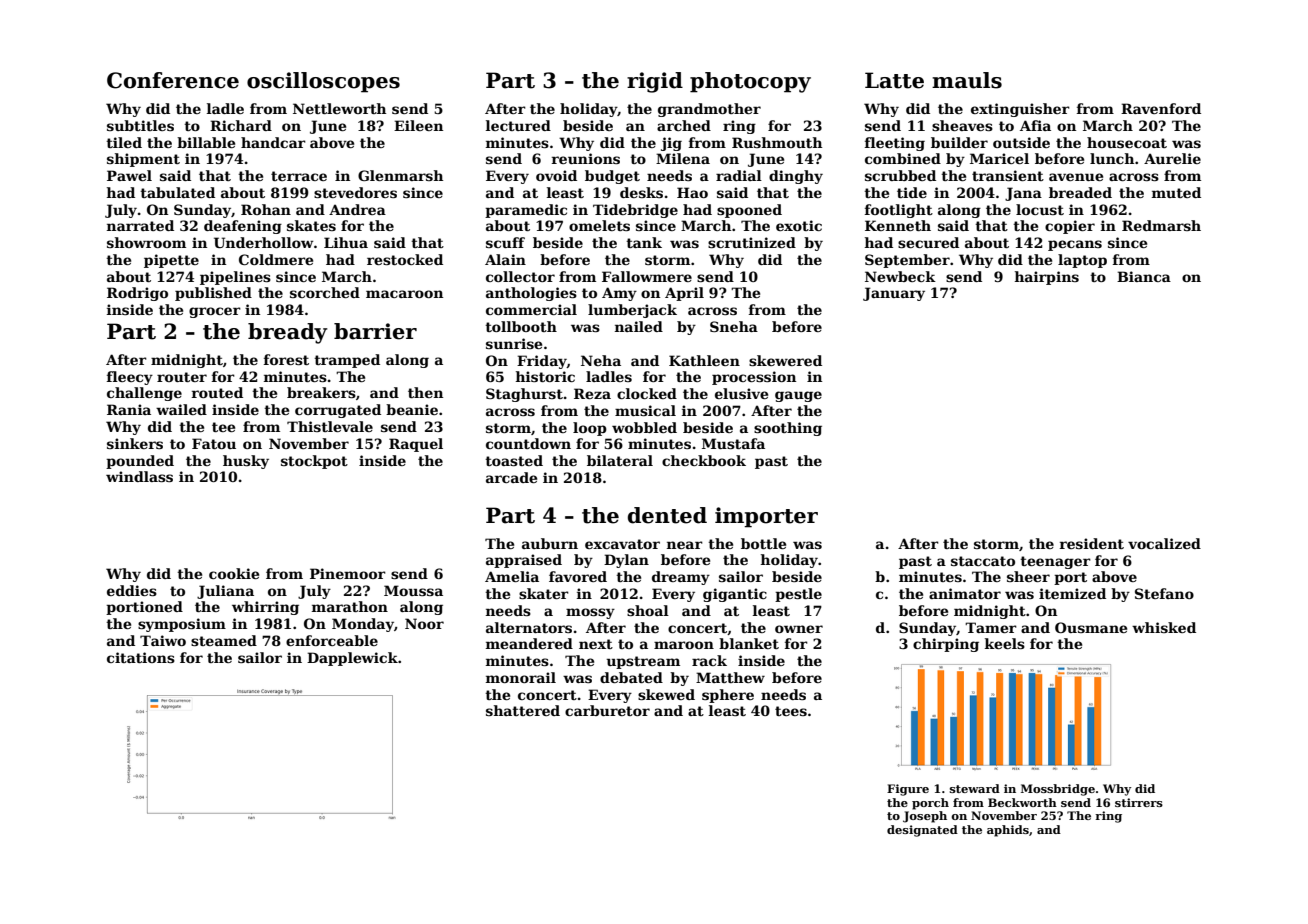 The image size is (1308, 924). What do you see at coordinates (177, 192) in the screenshot?
I see `tabulated` at bounding box center [177, 192].
